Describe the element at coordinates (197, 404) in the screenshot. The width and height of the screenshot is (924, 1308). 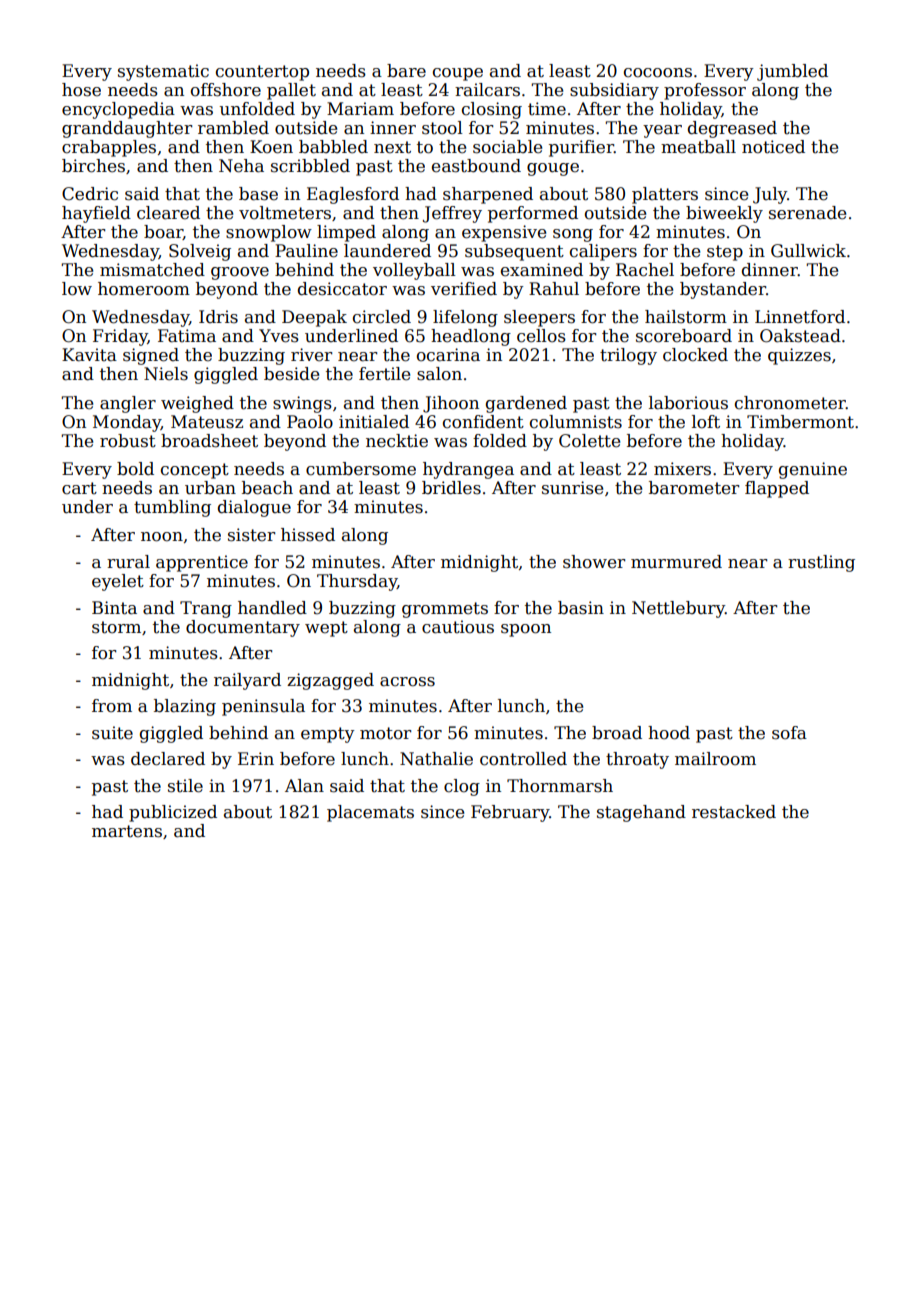
I see `weighed` at that location.
